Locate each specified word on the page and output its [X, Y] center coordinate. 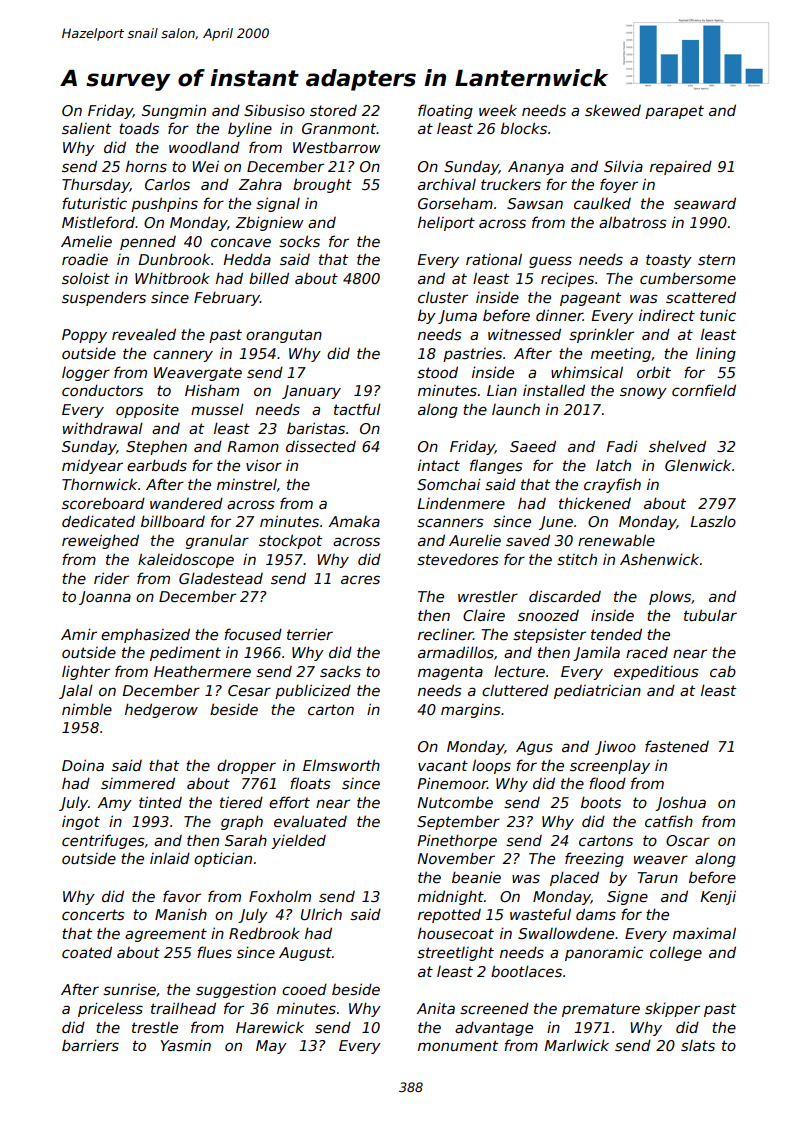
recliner [445, 634]
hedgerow [161, 710]
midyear [92, 466]
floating [445, 111]
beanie [476, 877]
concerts [93, 914]
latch [613, 465]
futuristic [94, 203]
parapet [674, 112]
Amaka [354, 521]
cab [723, 671]
